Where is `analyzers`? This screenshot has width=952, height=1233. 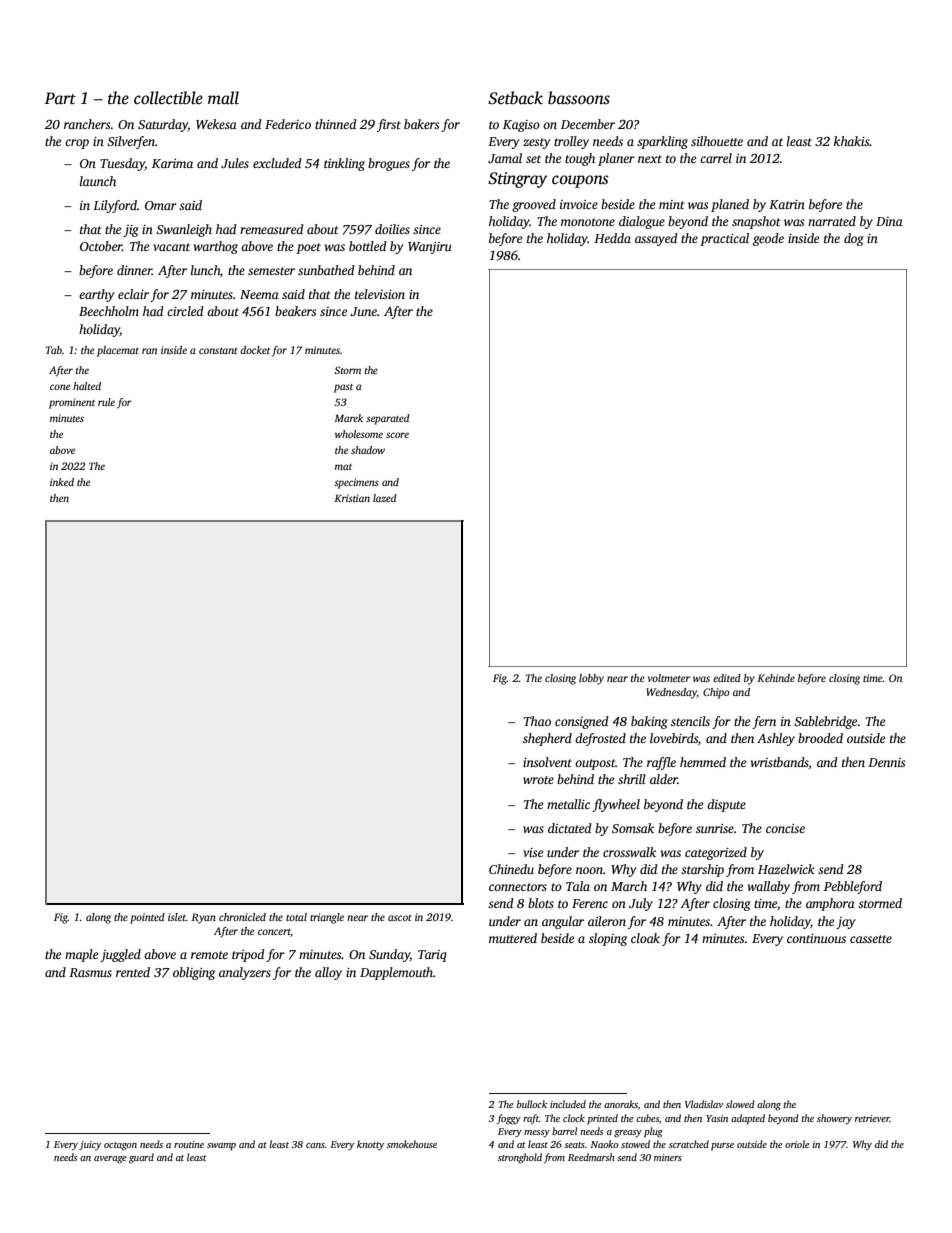 analyzers is located at coordinates (245, 973).
